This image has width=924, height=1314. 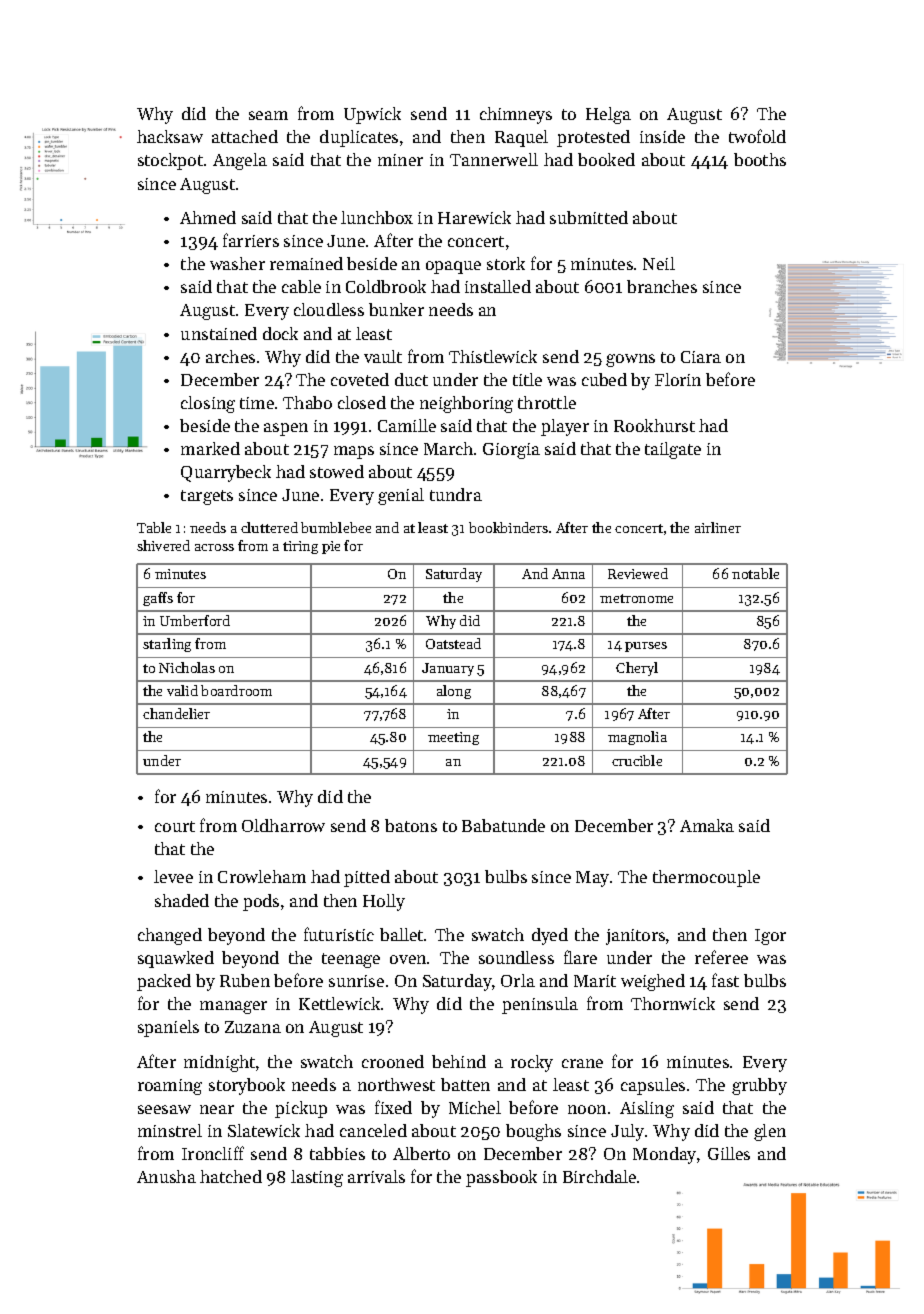 What do you see at coordinates (494, 159) in the image?
I see `Tannerwell` at bounding box center [494, 159].
